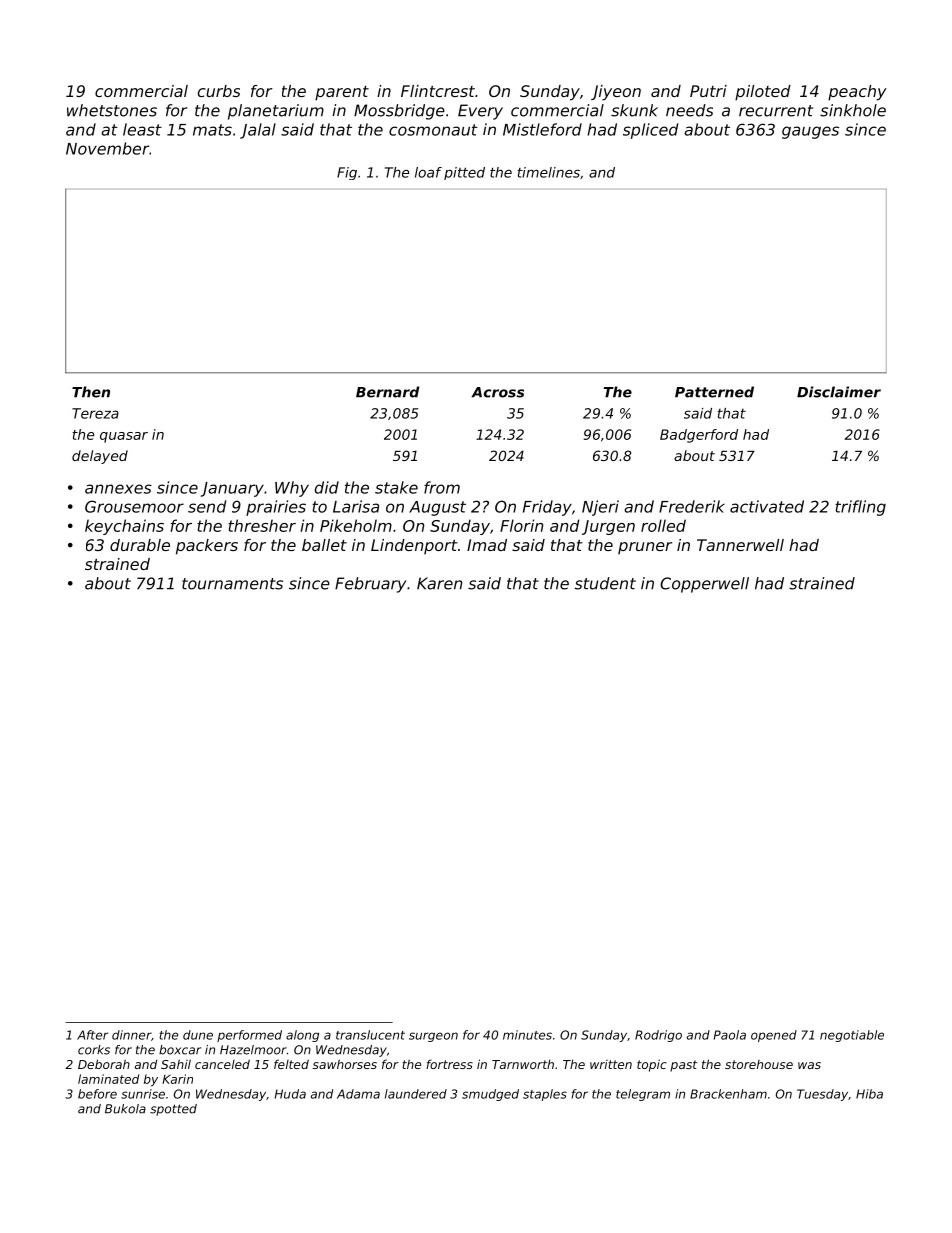 The height and width of the screenshot is (1233, 952). Describe the element at coordinates (857, 93) in the screenshot. I see `peachy` at that location.
